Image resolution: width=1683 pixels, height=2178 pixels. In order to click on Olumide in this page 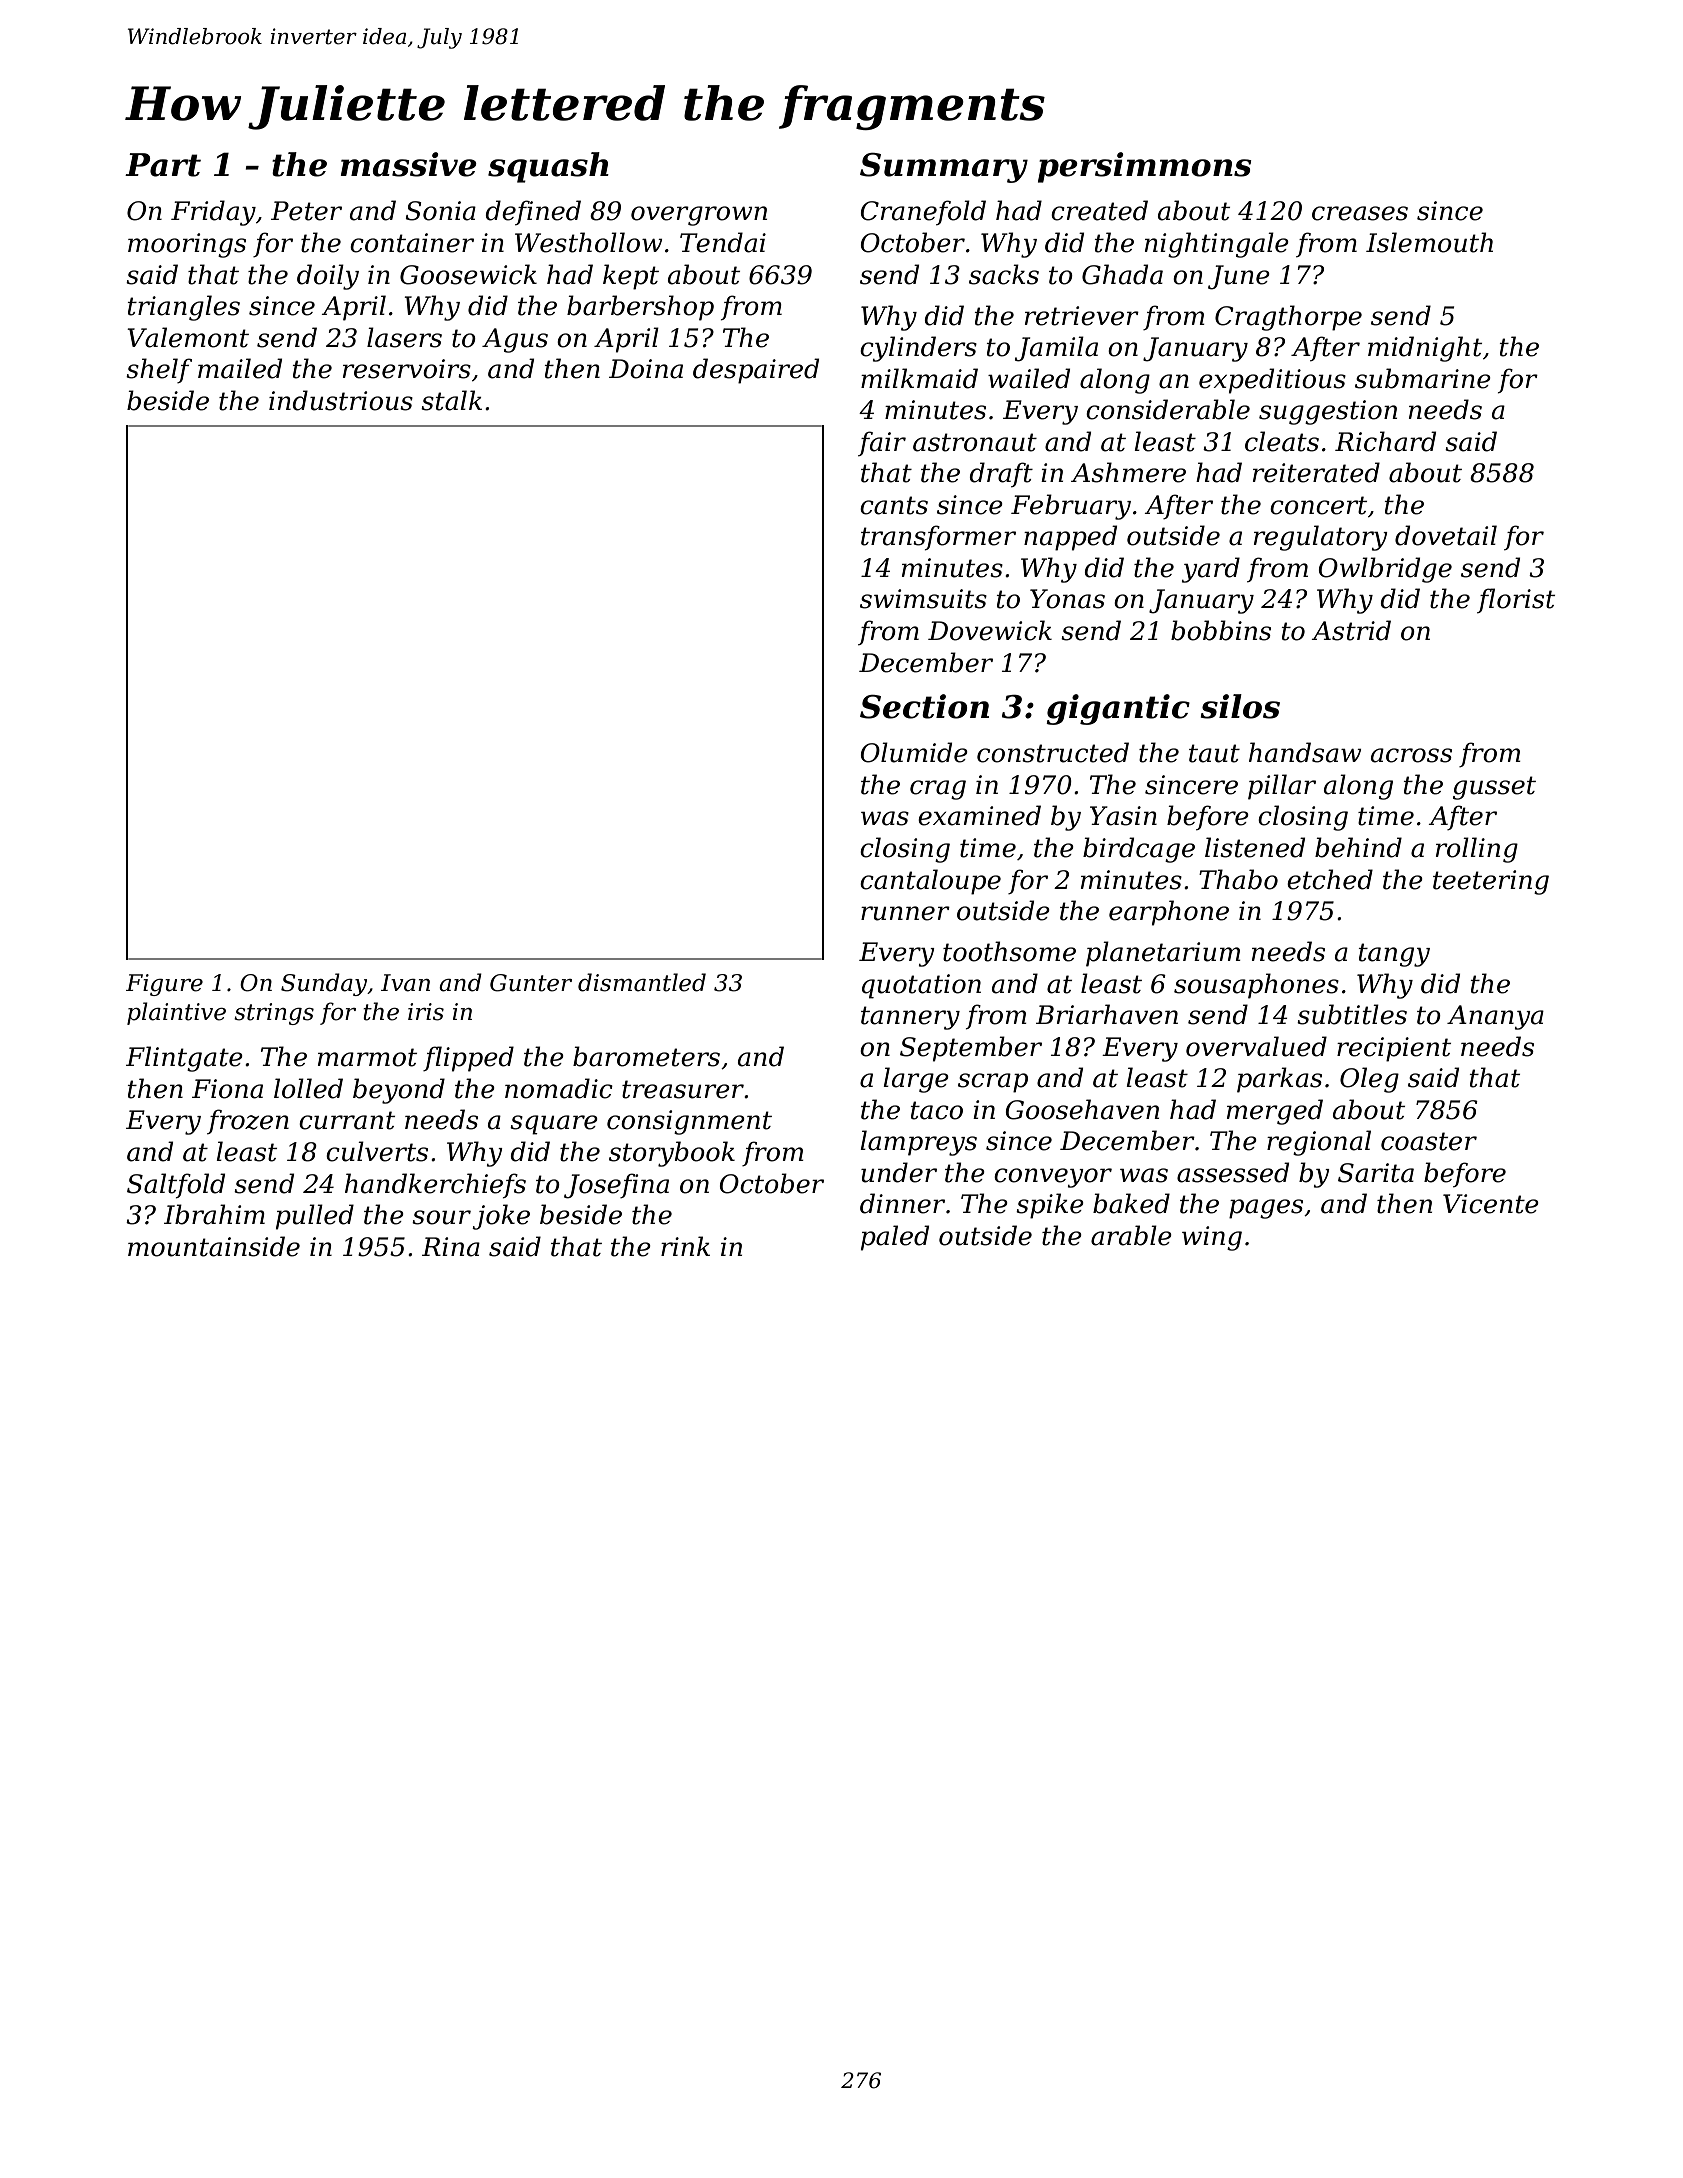, I will do `click(914, 752)`.
